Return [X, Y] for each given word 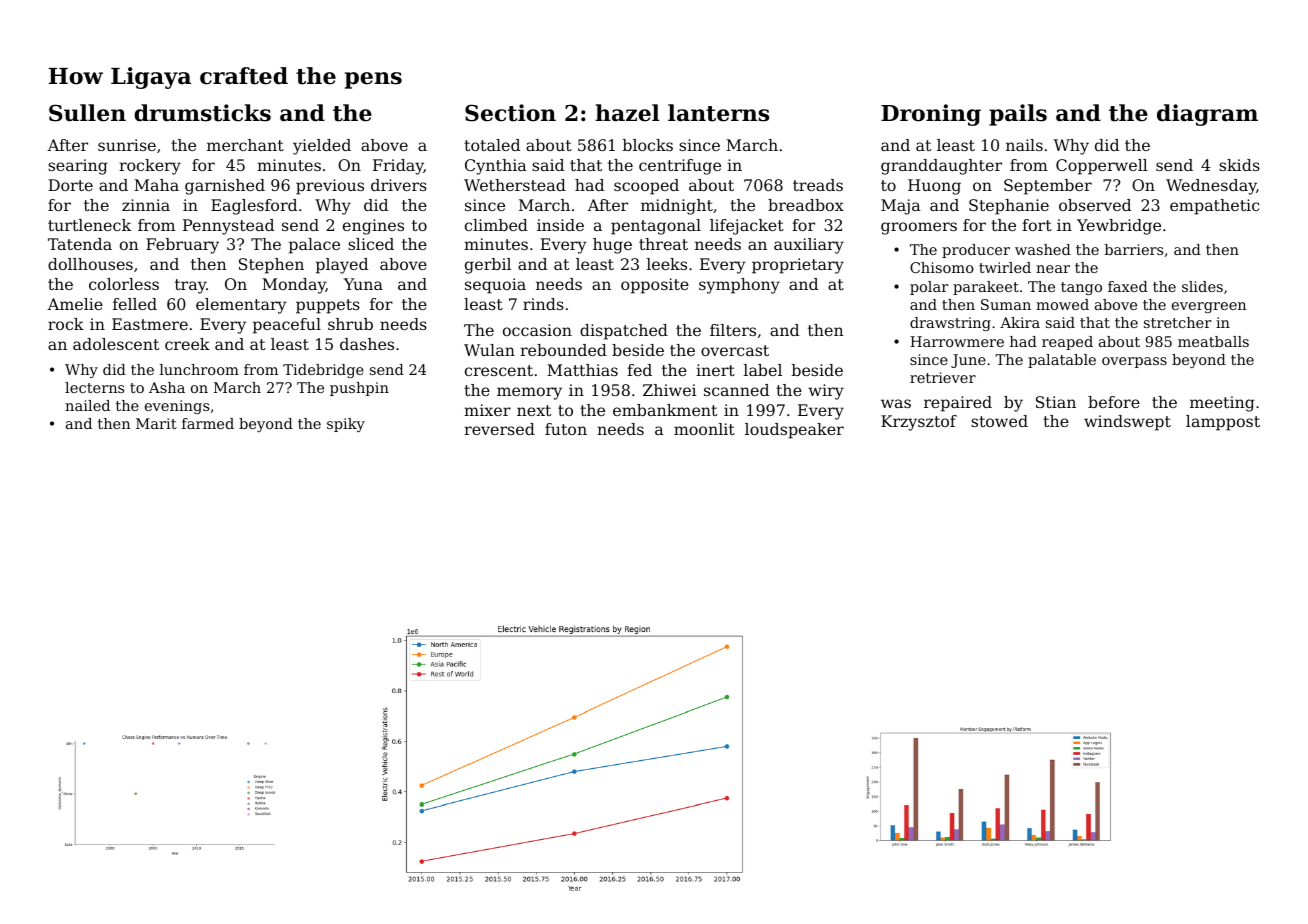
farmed [208, 423]
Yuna [363, 284]
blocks [648, 145]
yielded [322, 147]
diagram [1207, 115]
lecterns [94, 387]
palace [314, 246]
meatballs [1213, 341]
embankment [665, 410]
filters [733, 330]
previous [330, 187]
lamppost [1223, 423]
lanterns [718, 113]
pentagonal [656, 227]
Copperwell [1102, 167]
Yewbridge [1119, 227]
